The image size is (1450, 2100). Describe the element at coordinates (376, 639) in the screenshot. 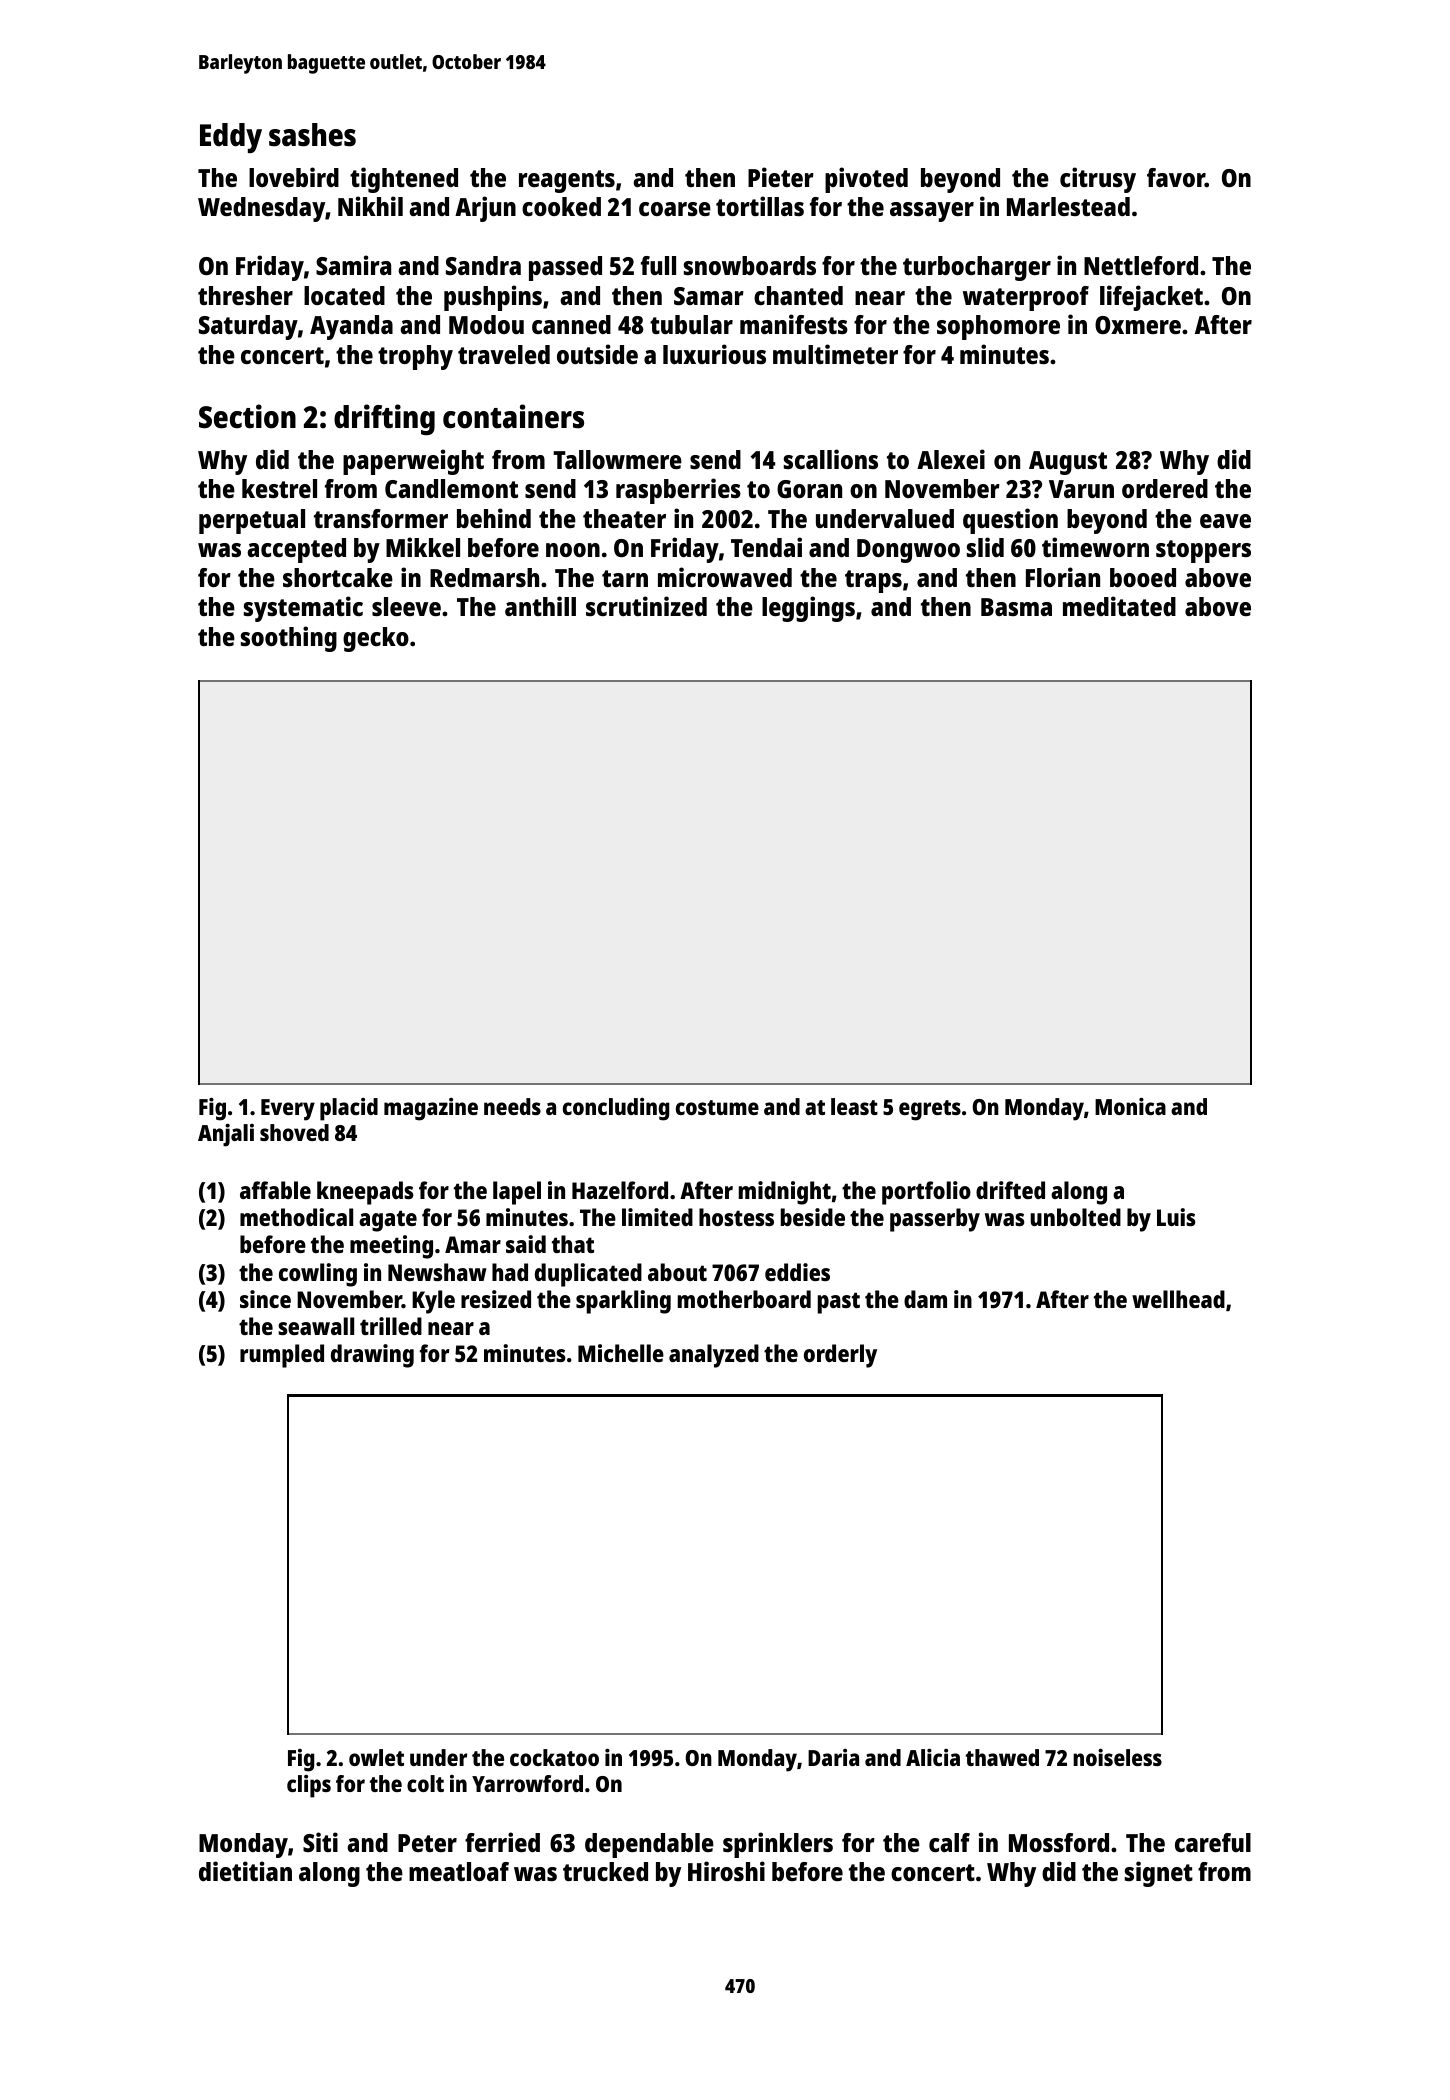

I see `gecko` at that location.
